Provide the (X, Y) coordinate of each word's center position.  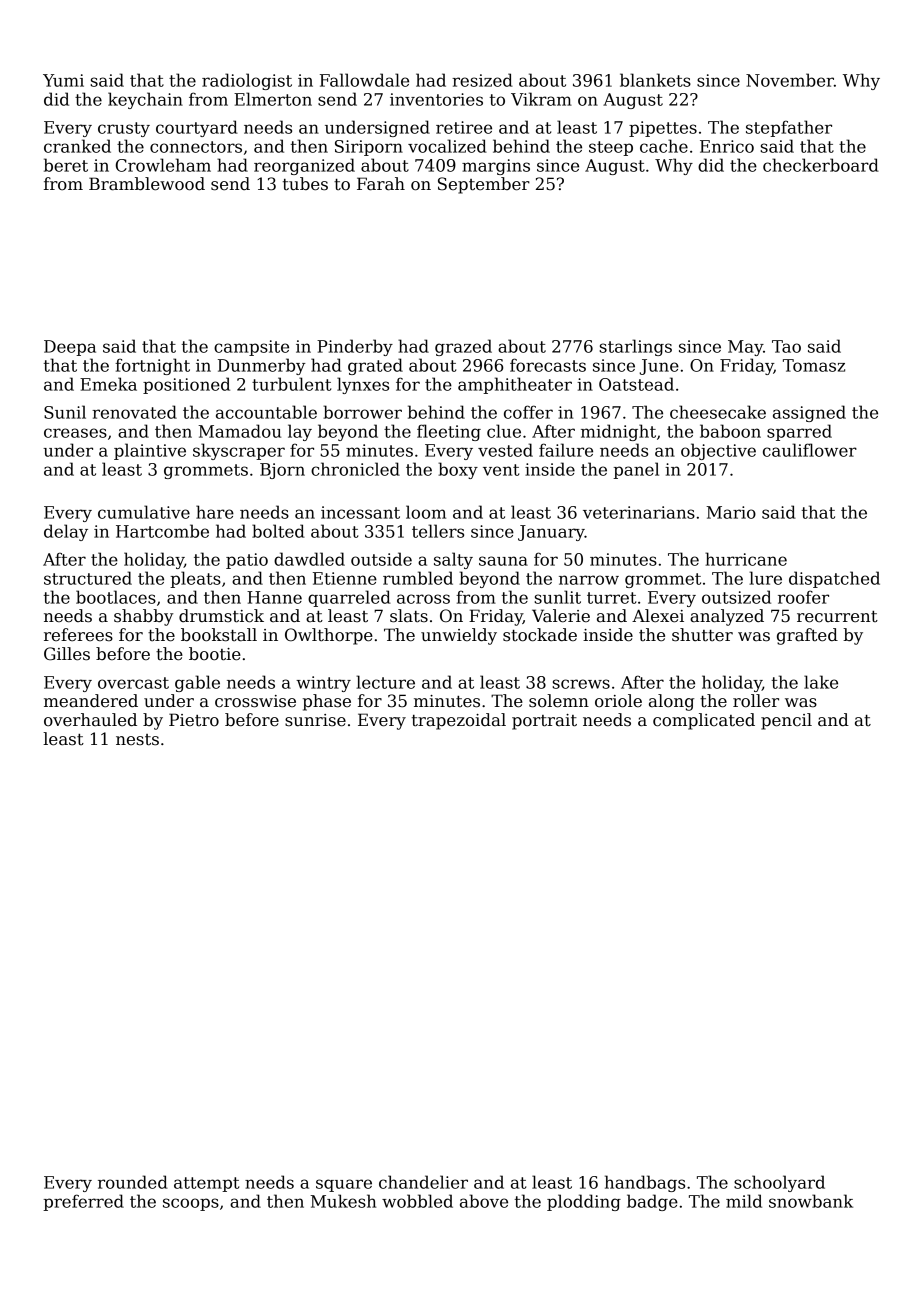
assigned (809, 413)
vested (505, 450)
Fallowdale (364, 80)
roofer (803, 597)
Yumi (63, 80)
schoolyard (779, 1183)
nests (137, 740)
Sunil (65, 412)
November (790, 80)
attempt (206, 1184)
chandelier (423, 1182)
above (484, 1201)
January (551, 533)
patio (247, 561)
